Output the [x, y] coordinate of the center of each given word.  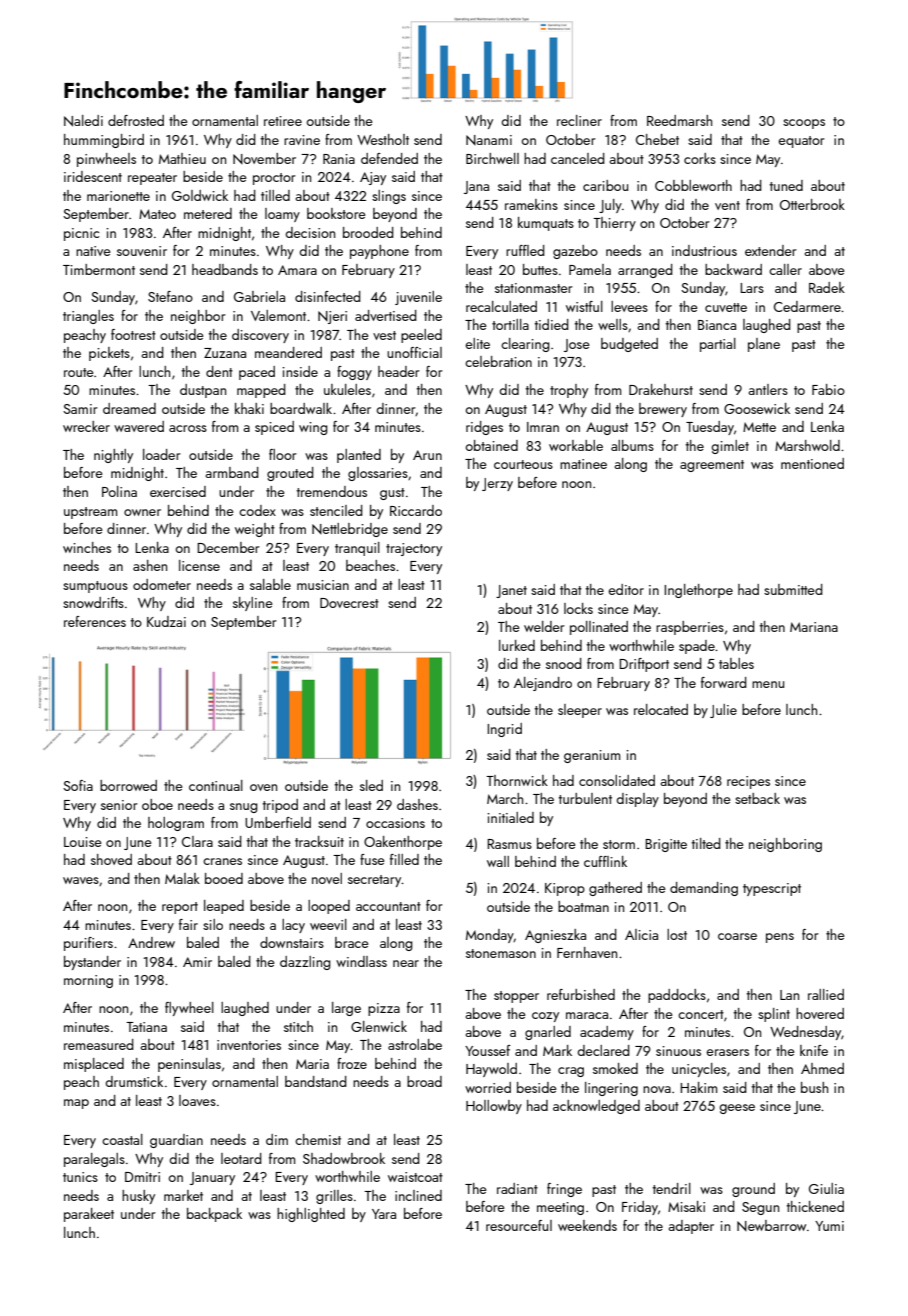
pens [780, 938]
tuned [786, 185]
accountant [388, 906]
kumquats [546, 224]
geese [737, 1109]
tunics [80, 1177]
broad [424, 1081]
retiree [283, 121]
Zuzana [225, 353]
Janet [511, 591]
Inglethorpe [698, 591]
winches [87, 547]
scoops [804, 124]
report [180, 908]
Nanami [489, 140]
